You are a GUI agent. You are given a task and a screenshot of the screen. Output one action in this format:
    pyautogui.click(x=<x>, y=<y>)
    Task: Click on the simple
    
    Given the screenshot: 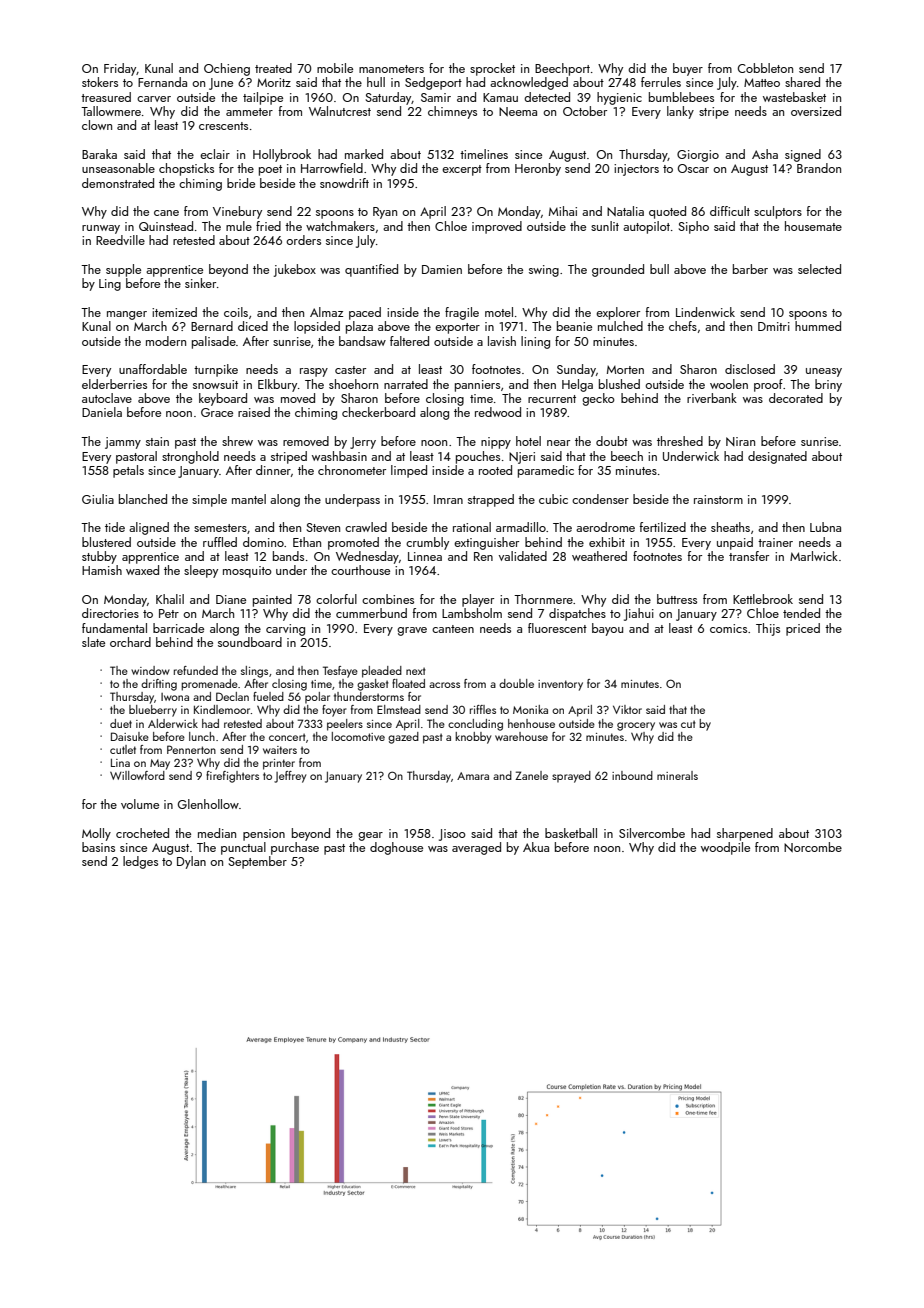 What is the action you would take?
    pyautogui.click(x=209, y=500)
